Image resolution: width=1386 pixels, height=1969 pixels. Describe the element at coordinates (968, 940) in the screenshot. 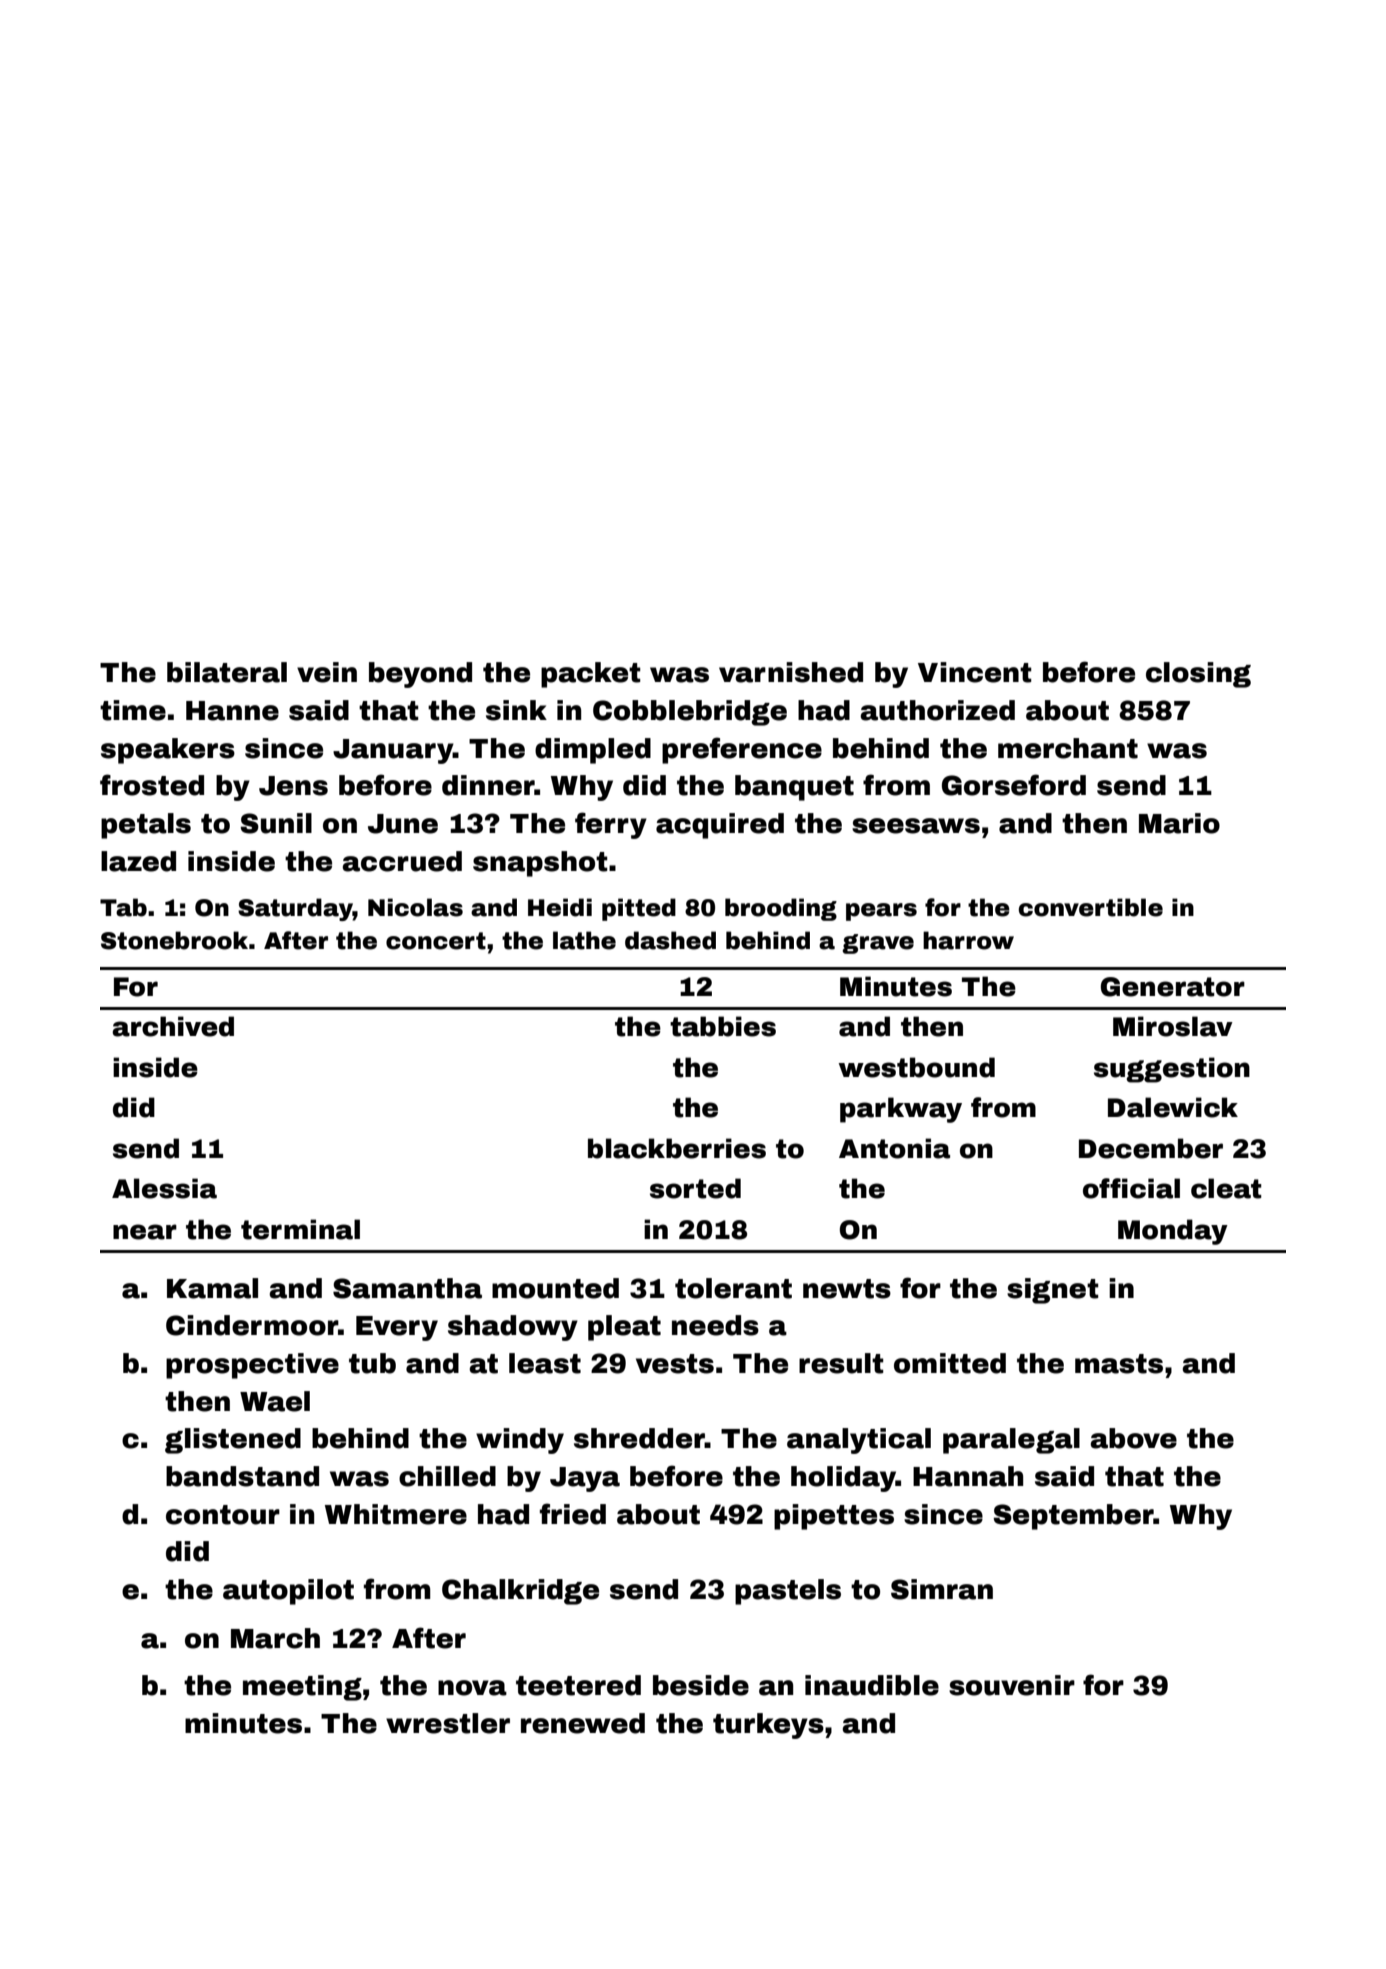

I see `harrow` at that location.
